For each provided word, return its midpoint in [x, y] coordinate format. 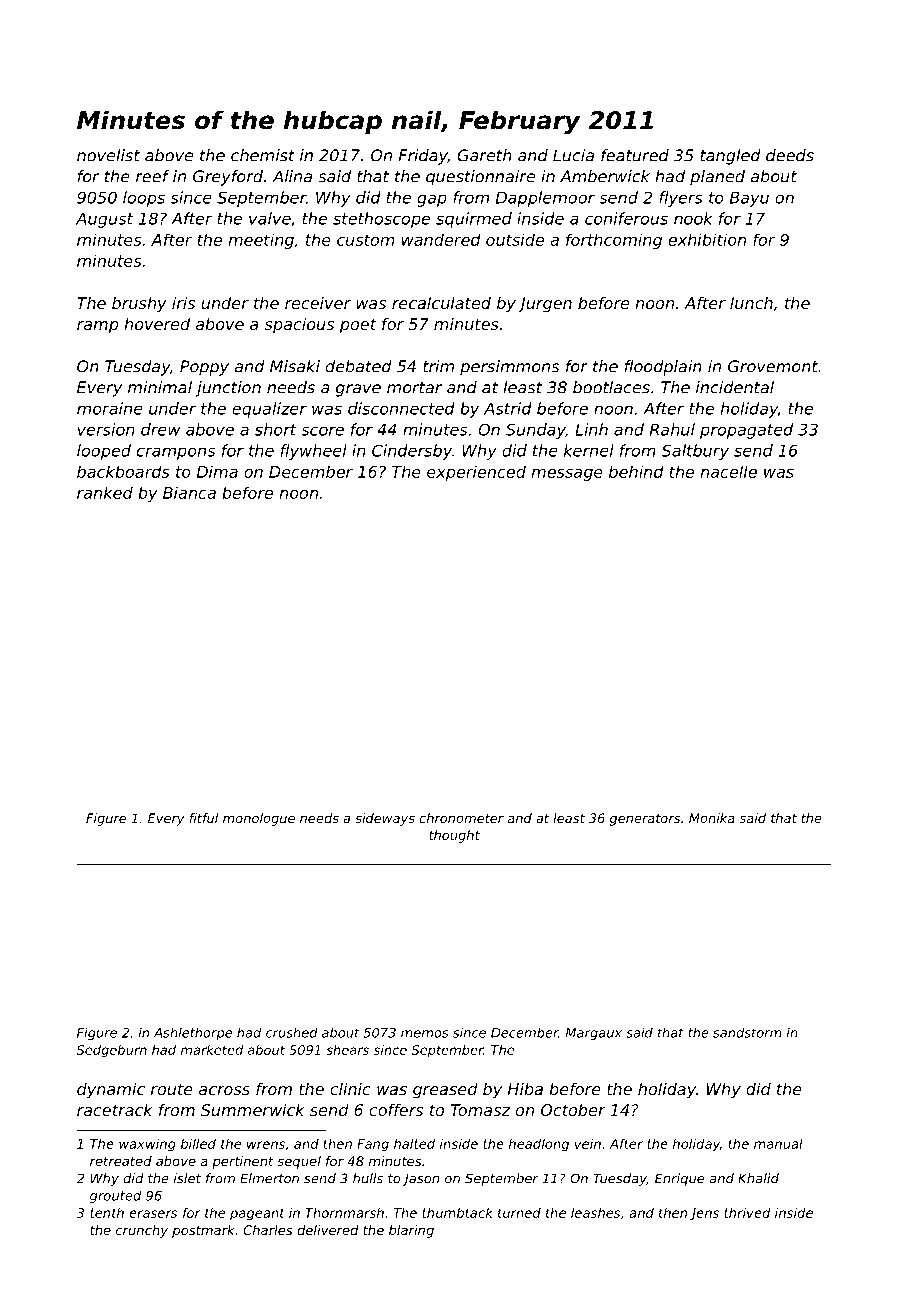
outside [515, 239]
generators [645, 820]
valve [270, 218]
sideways [385, 819]
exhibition [707, 239]
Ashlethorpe [193, 1034]
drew [160, 429]
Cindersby [412, 452]
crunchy [142, 1231]
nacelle [728, 471]
